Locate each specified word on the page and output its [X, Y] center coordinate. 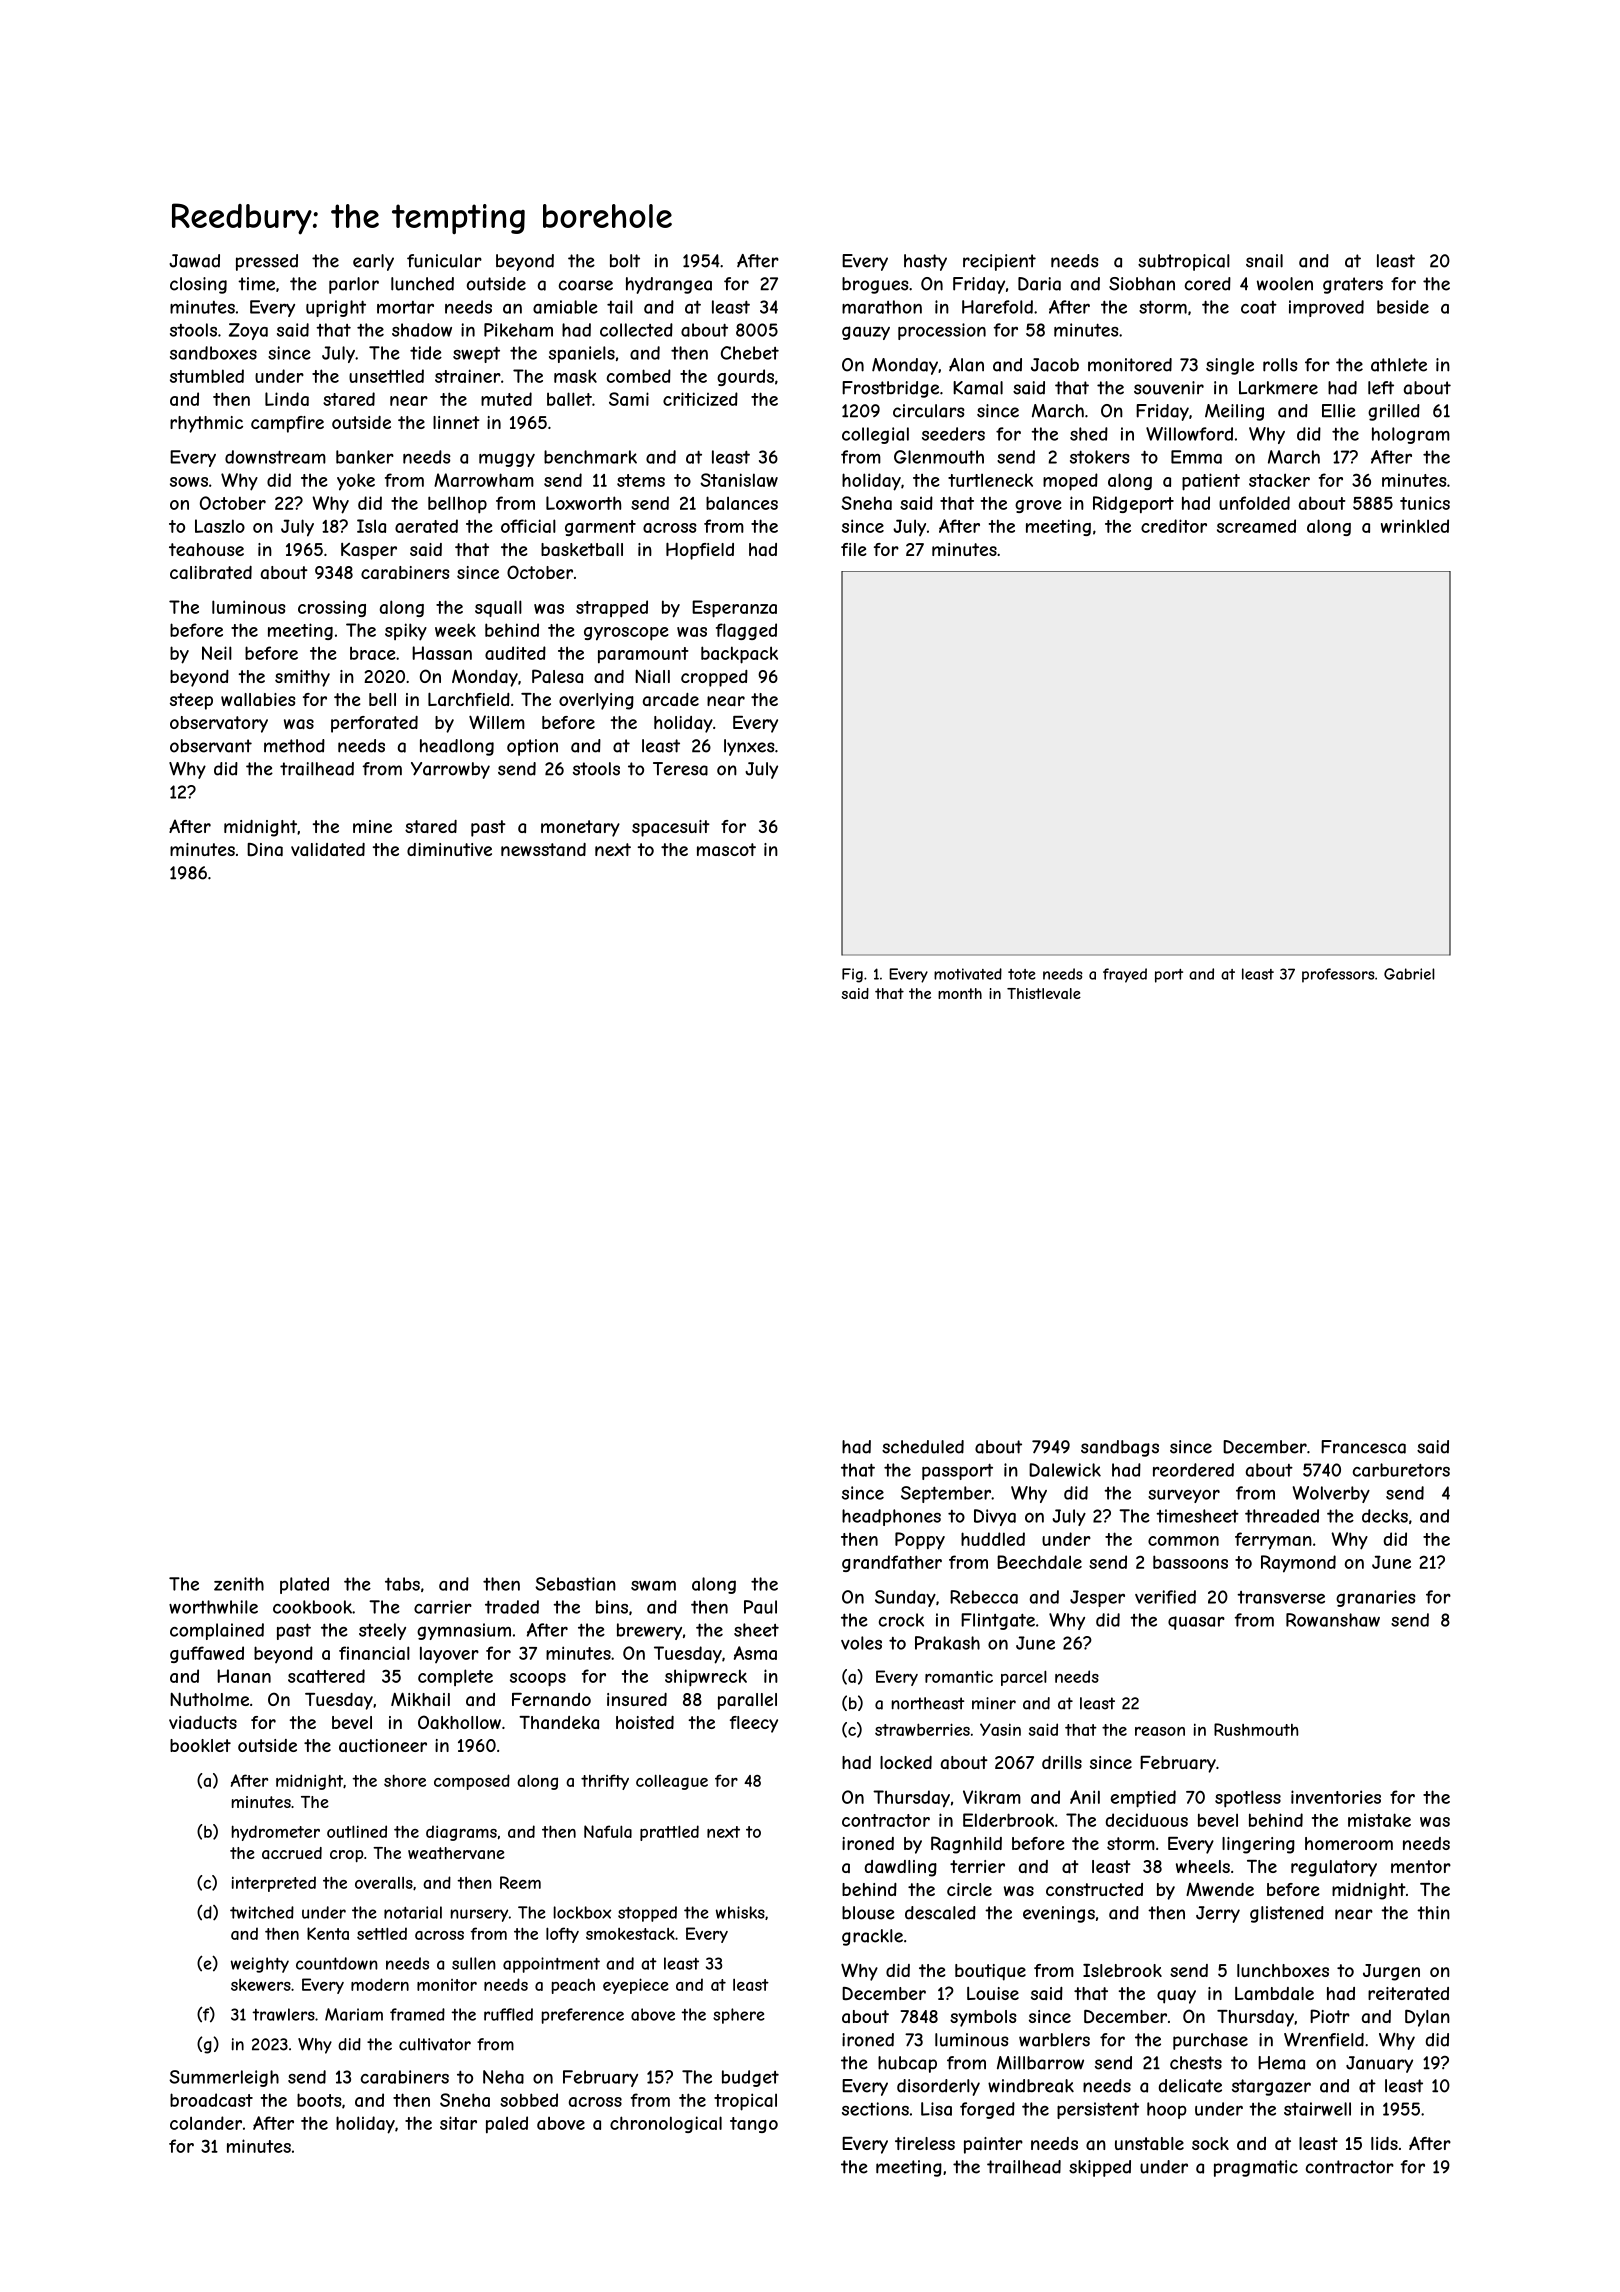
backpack [739, 655]
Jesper [1097, 1598]
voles [861, 1643]
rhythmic [206, 424]
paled [507, 2124]
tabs [402, 1584]
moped [1070, 482]
